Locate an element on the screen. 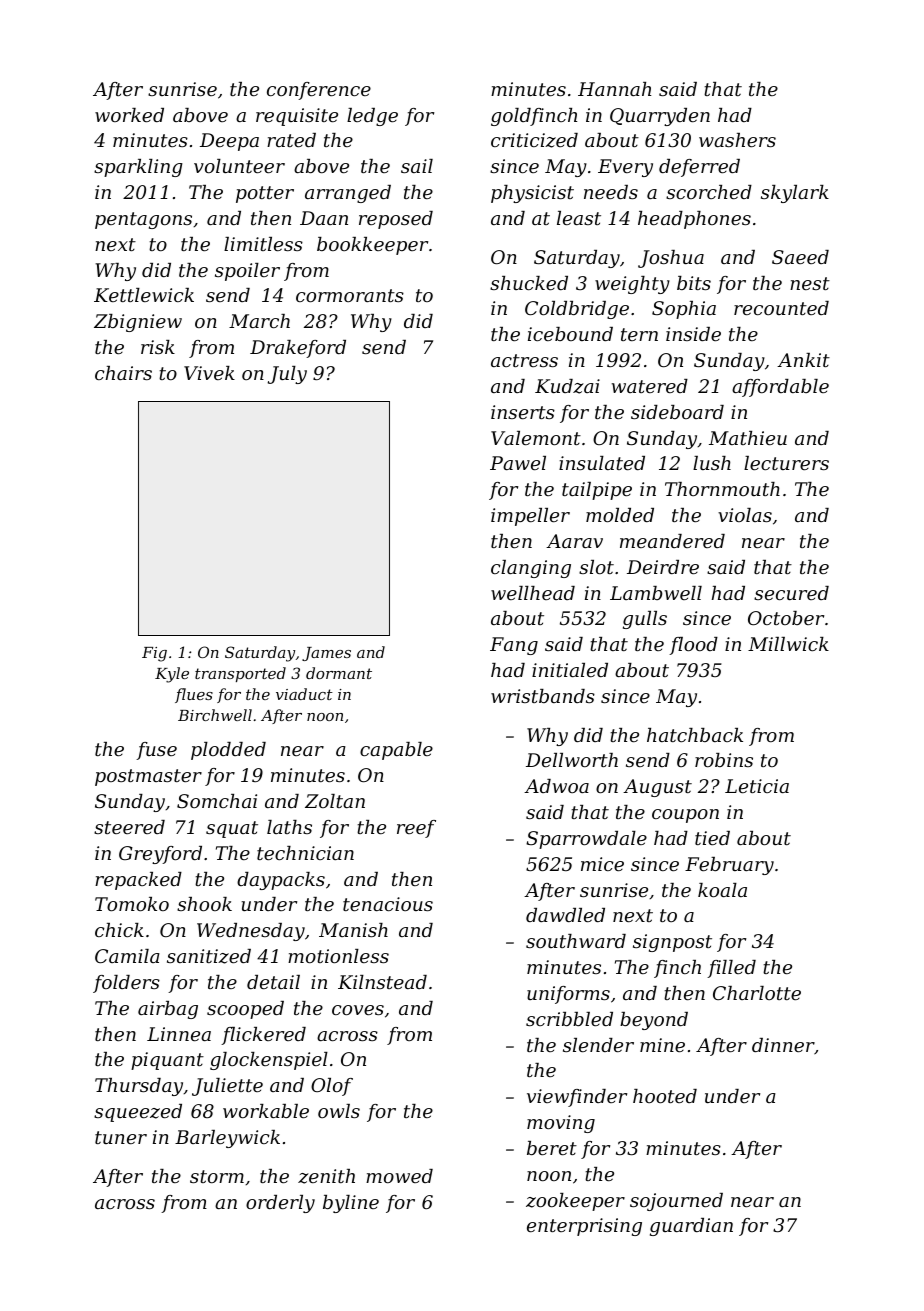 This screenshot has width=924, height=1311. workable is located at coordinates (266, 1111).
